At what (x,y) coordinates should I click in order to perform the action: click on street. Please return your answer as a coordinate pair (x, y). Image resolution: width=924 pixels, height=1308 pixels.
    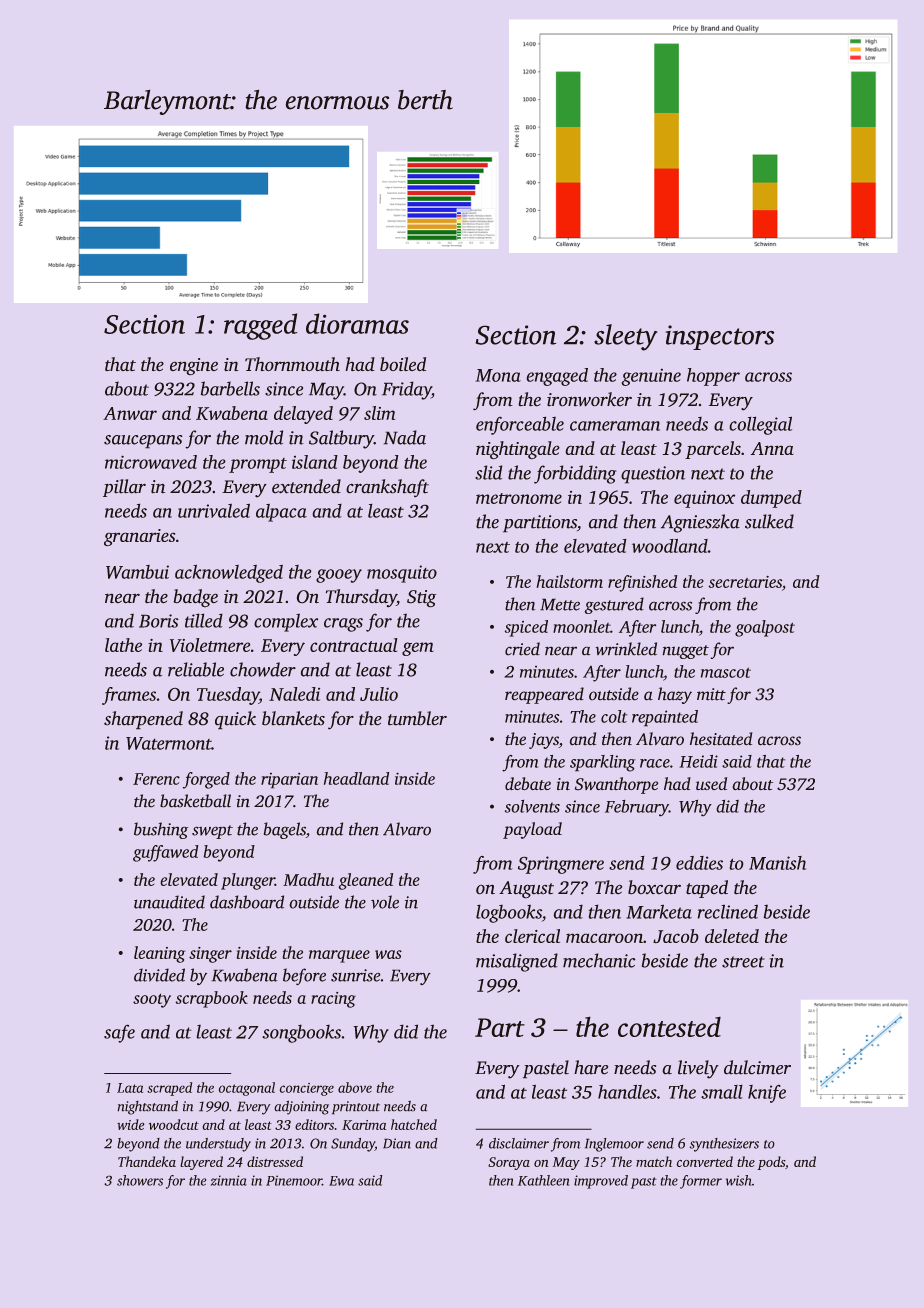
    Looking at the image, I should click on (743, 962).
